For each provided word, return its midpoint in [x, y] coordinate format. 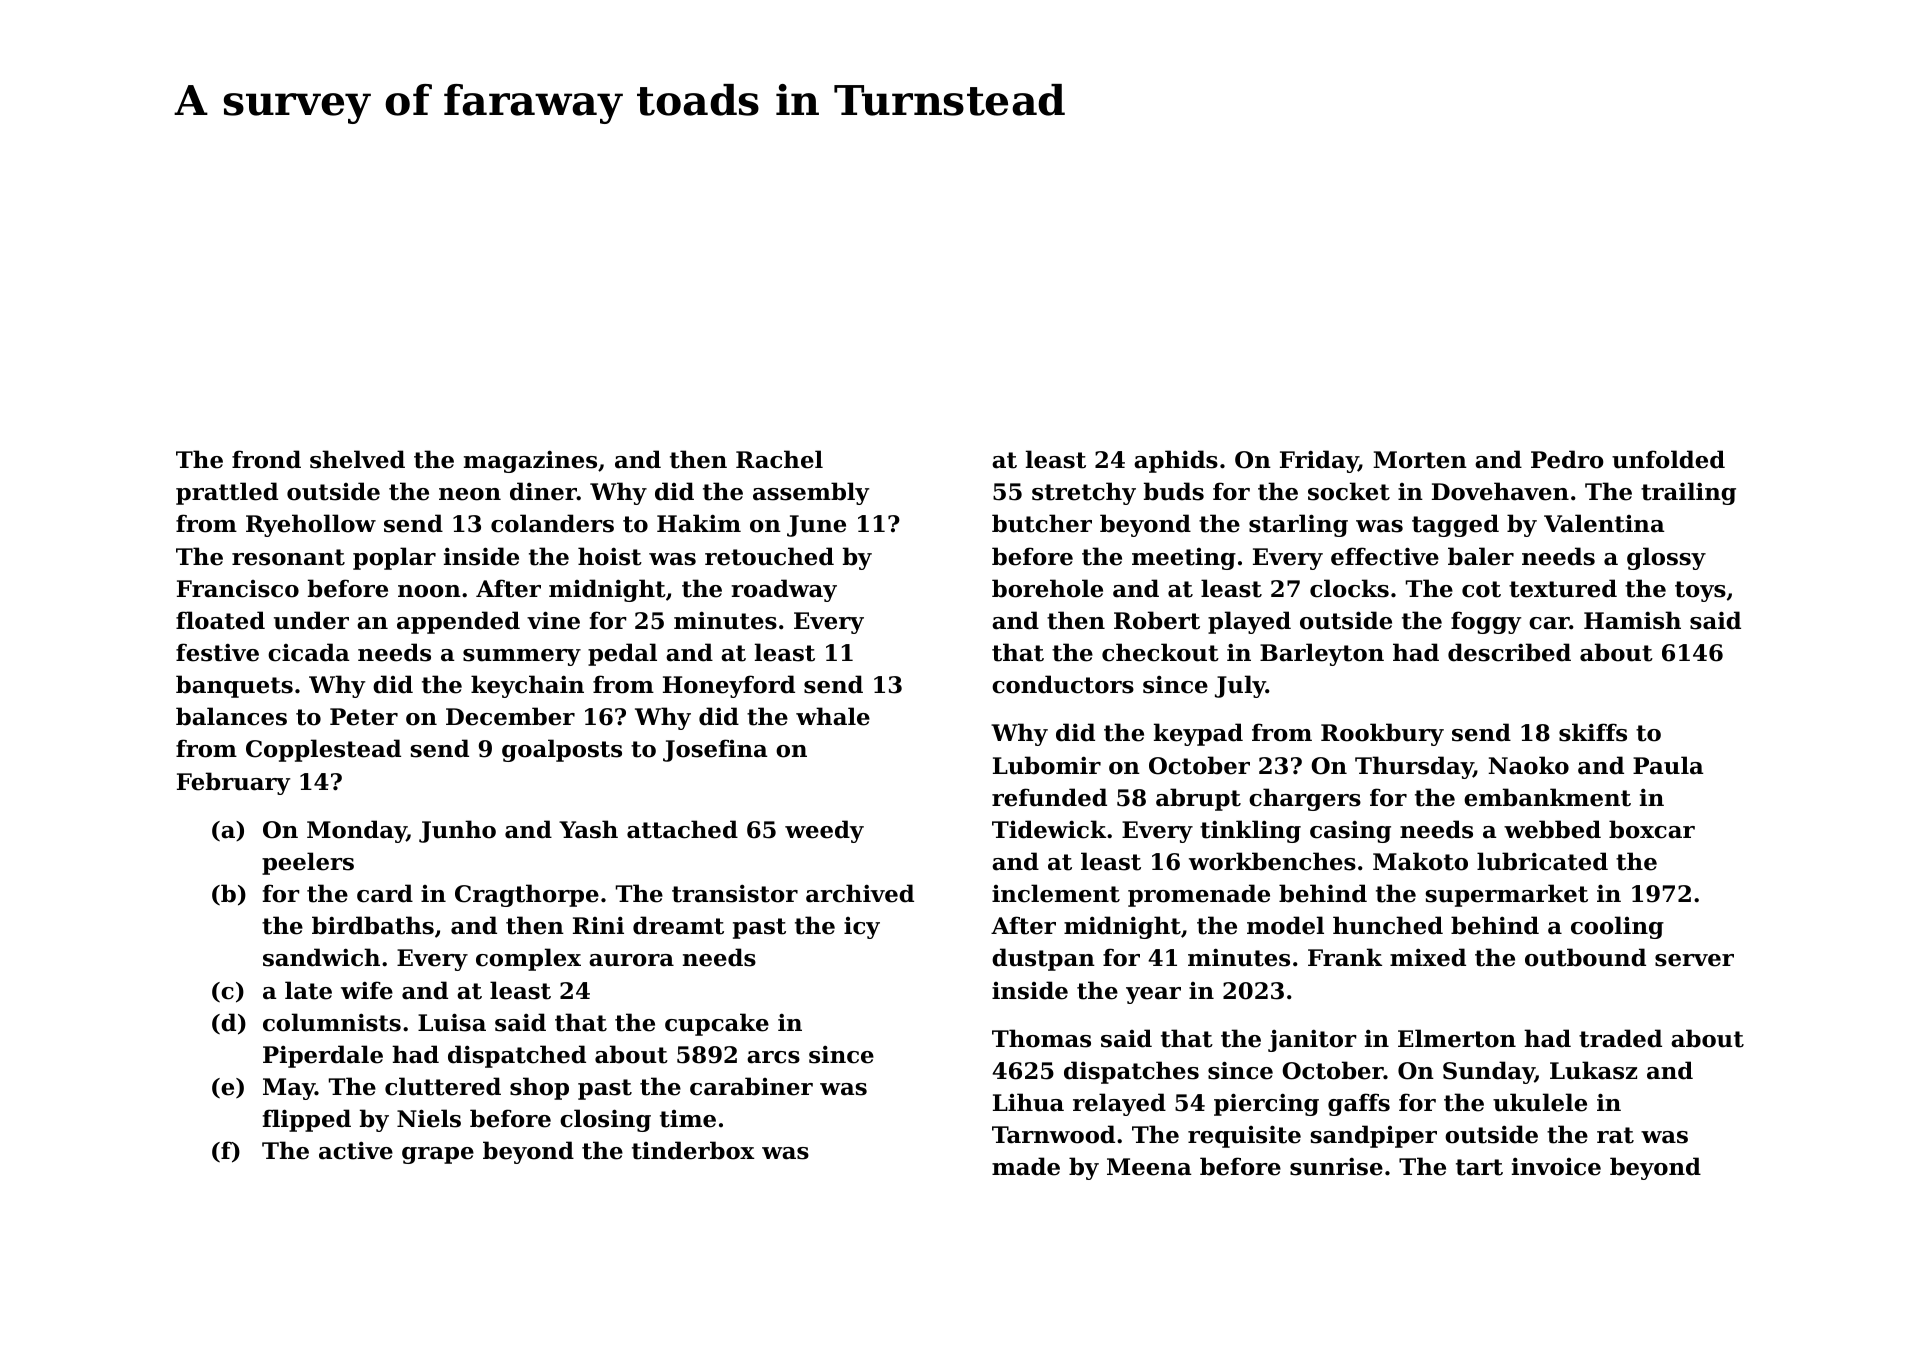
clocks [1349, 588]
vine [553, 620]
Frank [1345, 957]
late [308, 990]
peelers [308, 863]
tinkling [1250, 831]
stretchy [1084, 493]
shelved [357, 459]
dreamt [678, 925]
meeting [1184, 559]
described [1509, 652]
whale [833, 716]
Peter [364, 717]
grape [438, 1155]
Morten [1420, 460]
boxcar [1652, 829]
